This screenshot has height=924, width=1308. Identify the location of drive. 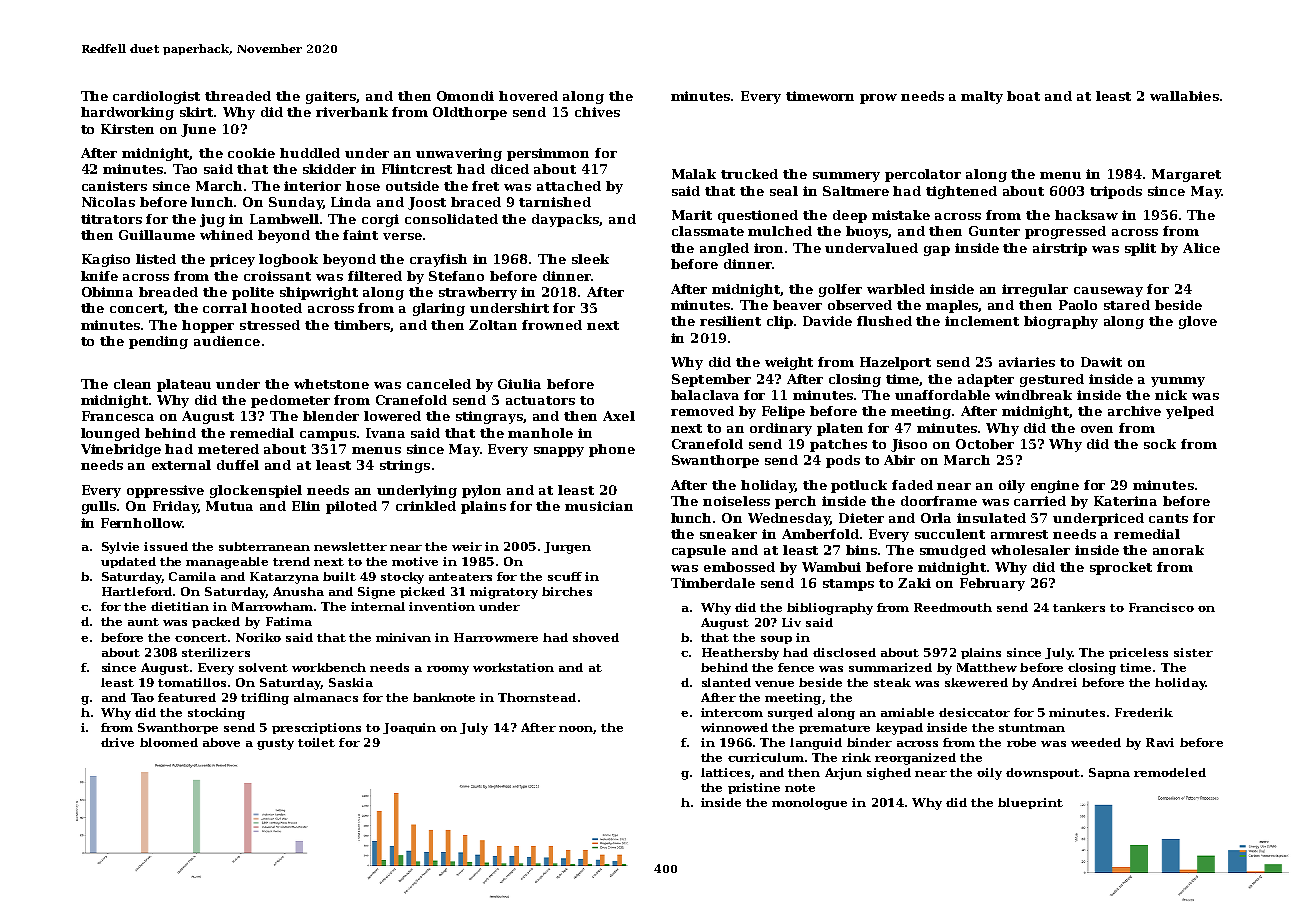
(117, 742).
